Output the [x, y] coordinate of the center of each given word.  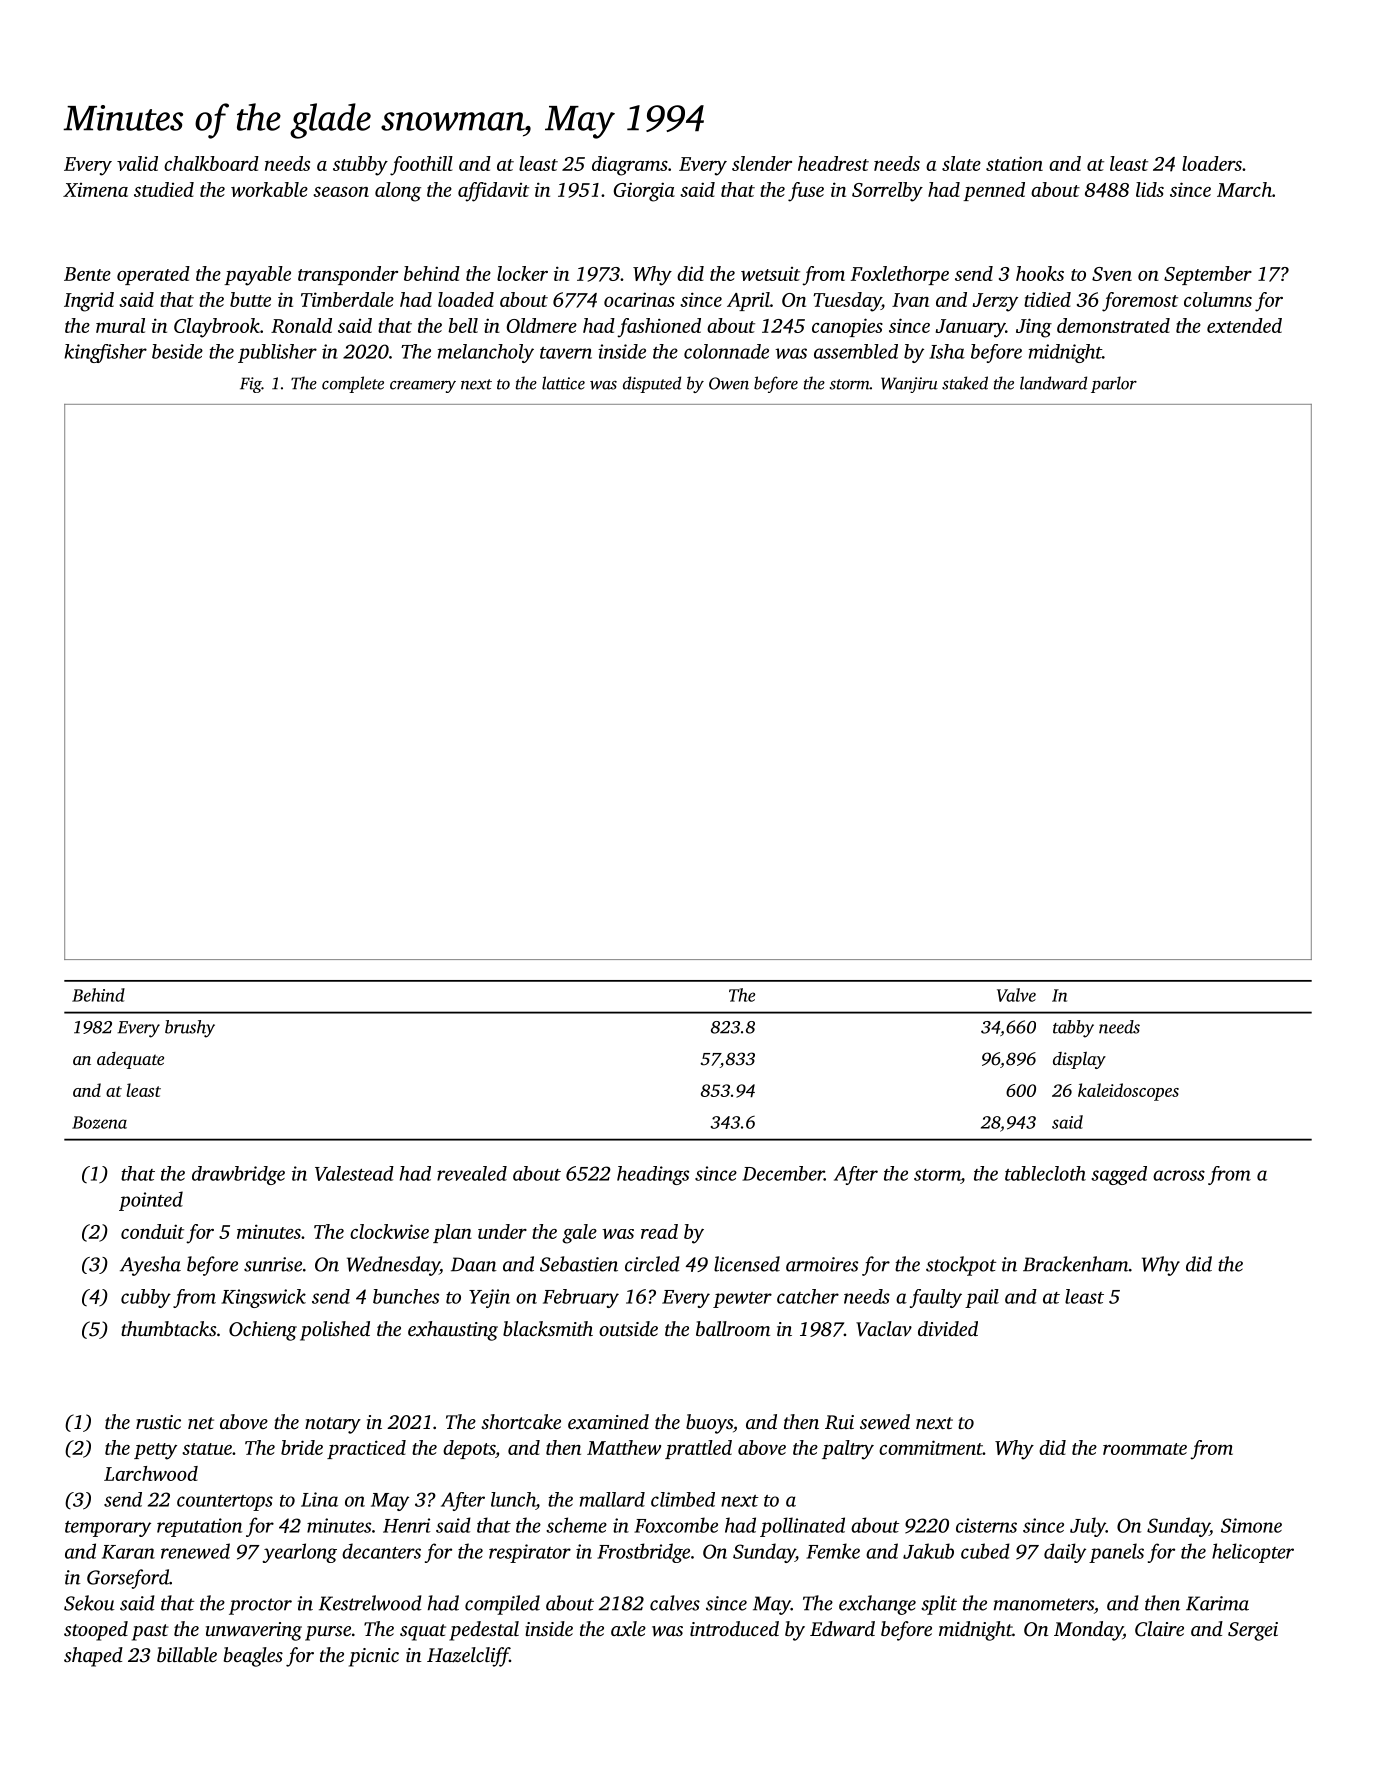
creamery [423, 387]
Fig [251, 385]
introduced [734, 1628]
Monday [1088, 1631]
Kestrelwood [370, 1603]
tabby [1073, 1029]
